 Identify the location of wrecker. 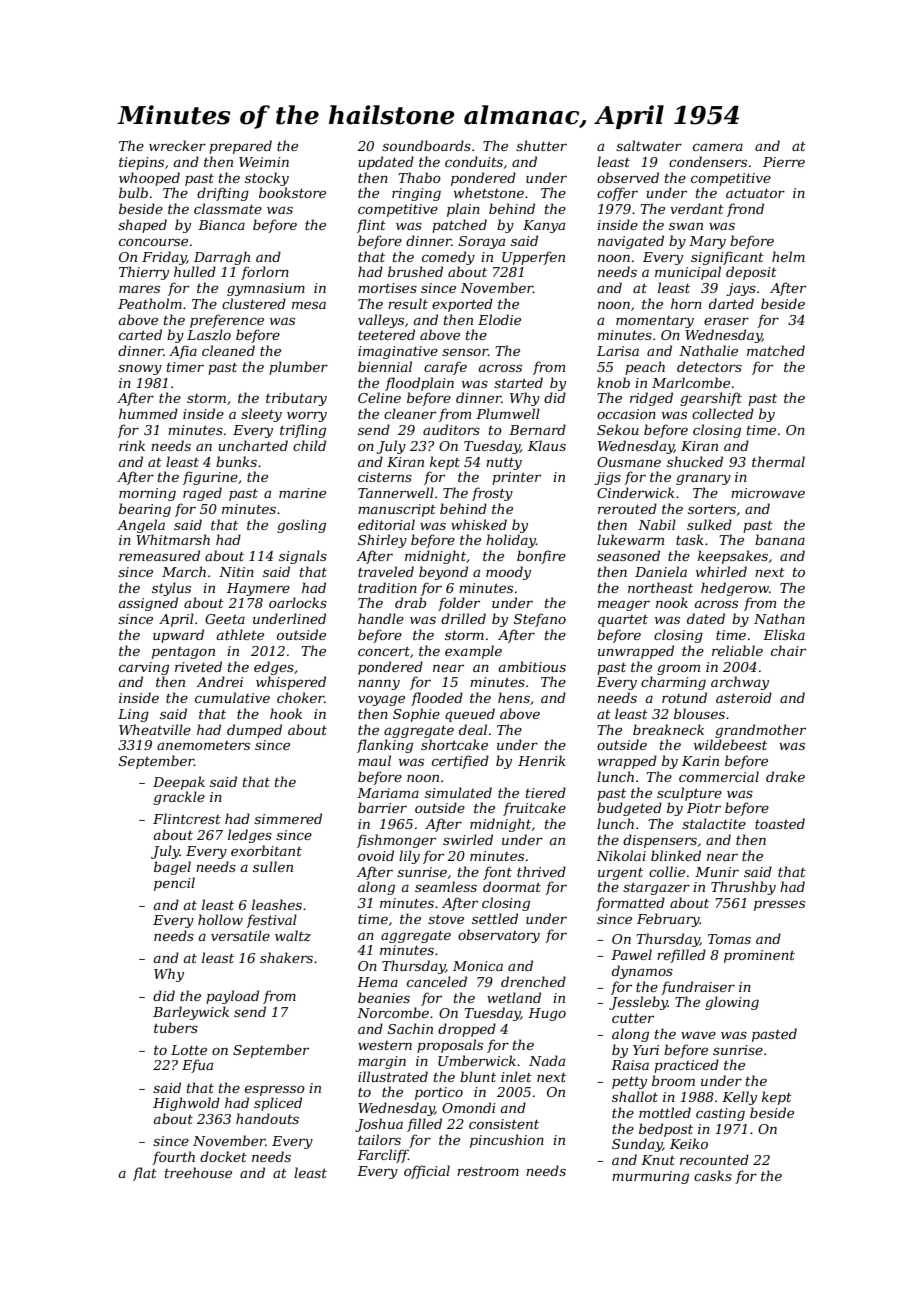
(177, 145).
